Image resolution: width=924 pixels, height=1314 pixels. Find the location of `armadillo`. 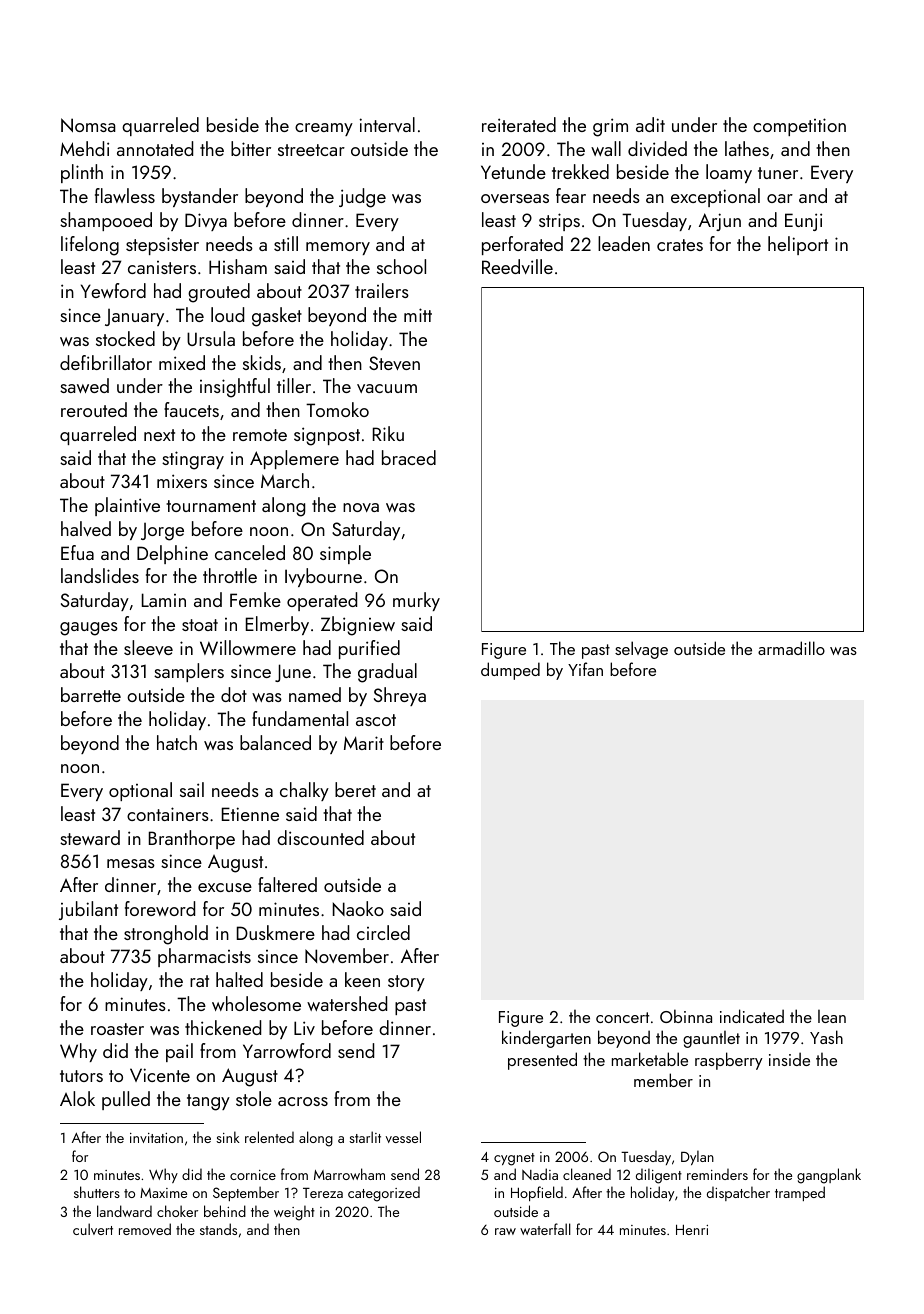

armadillo is located at coordinates (791, 648).
